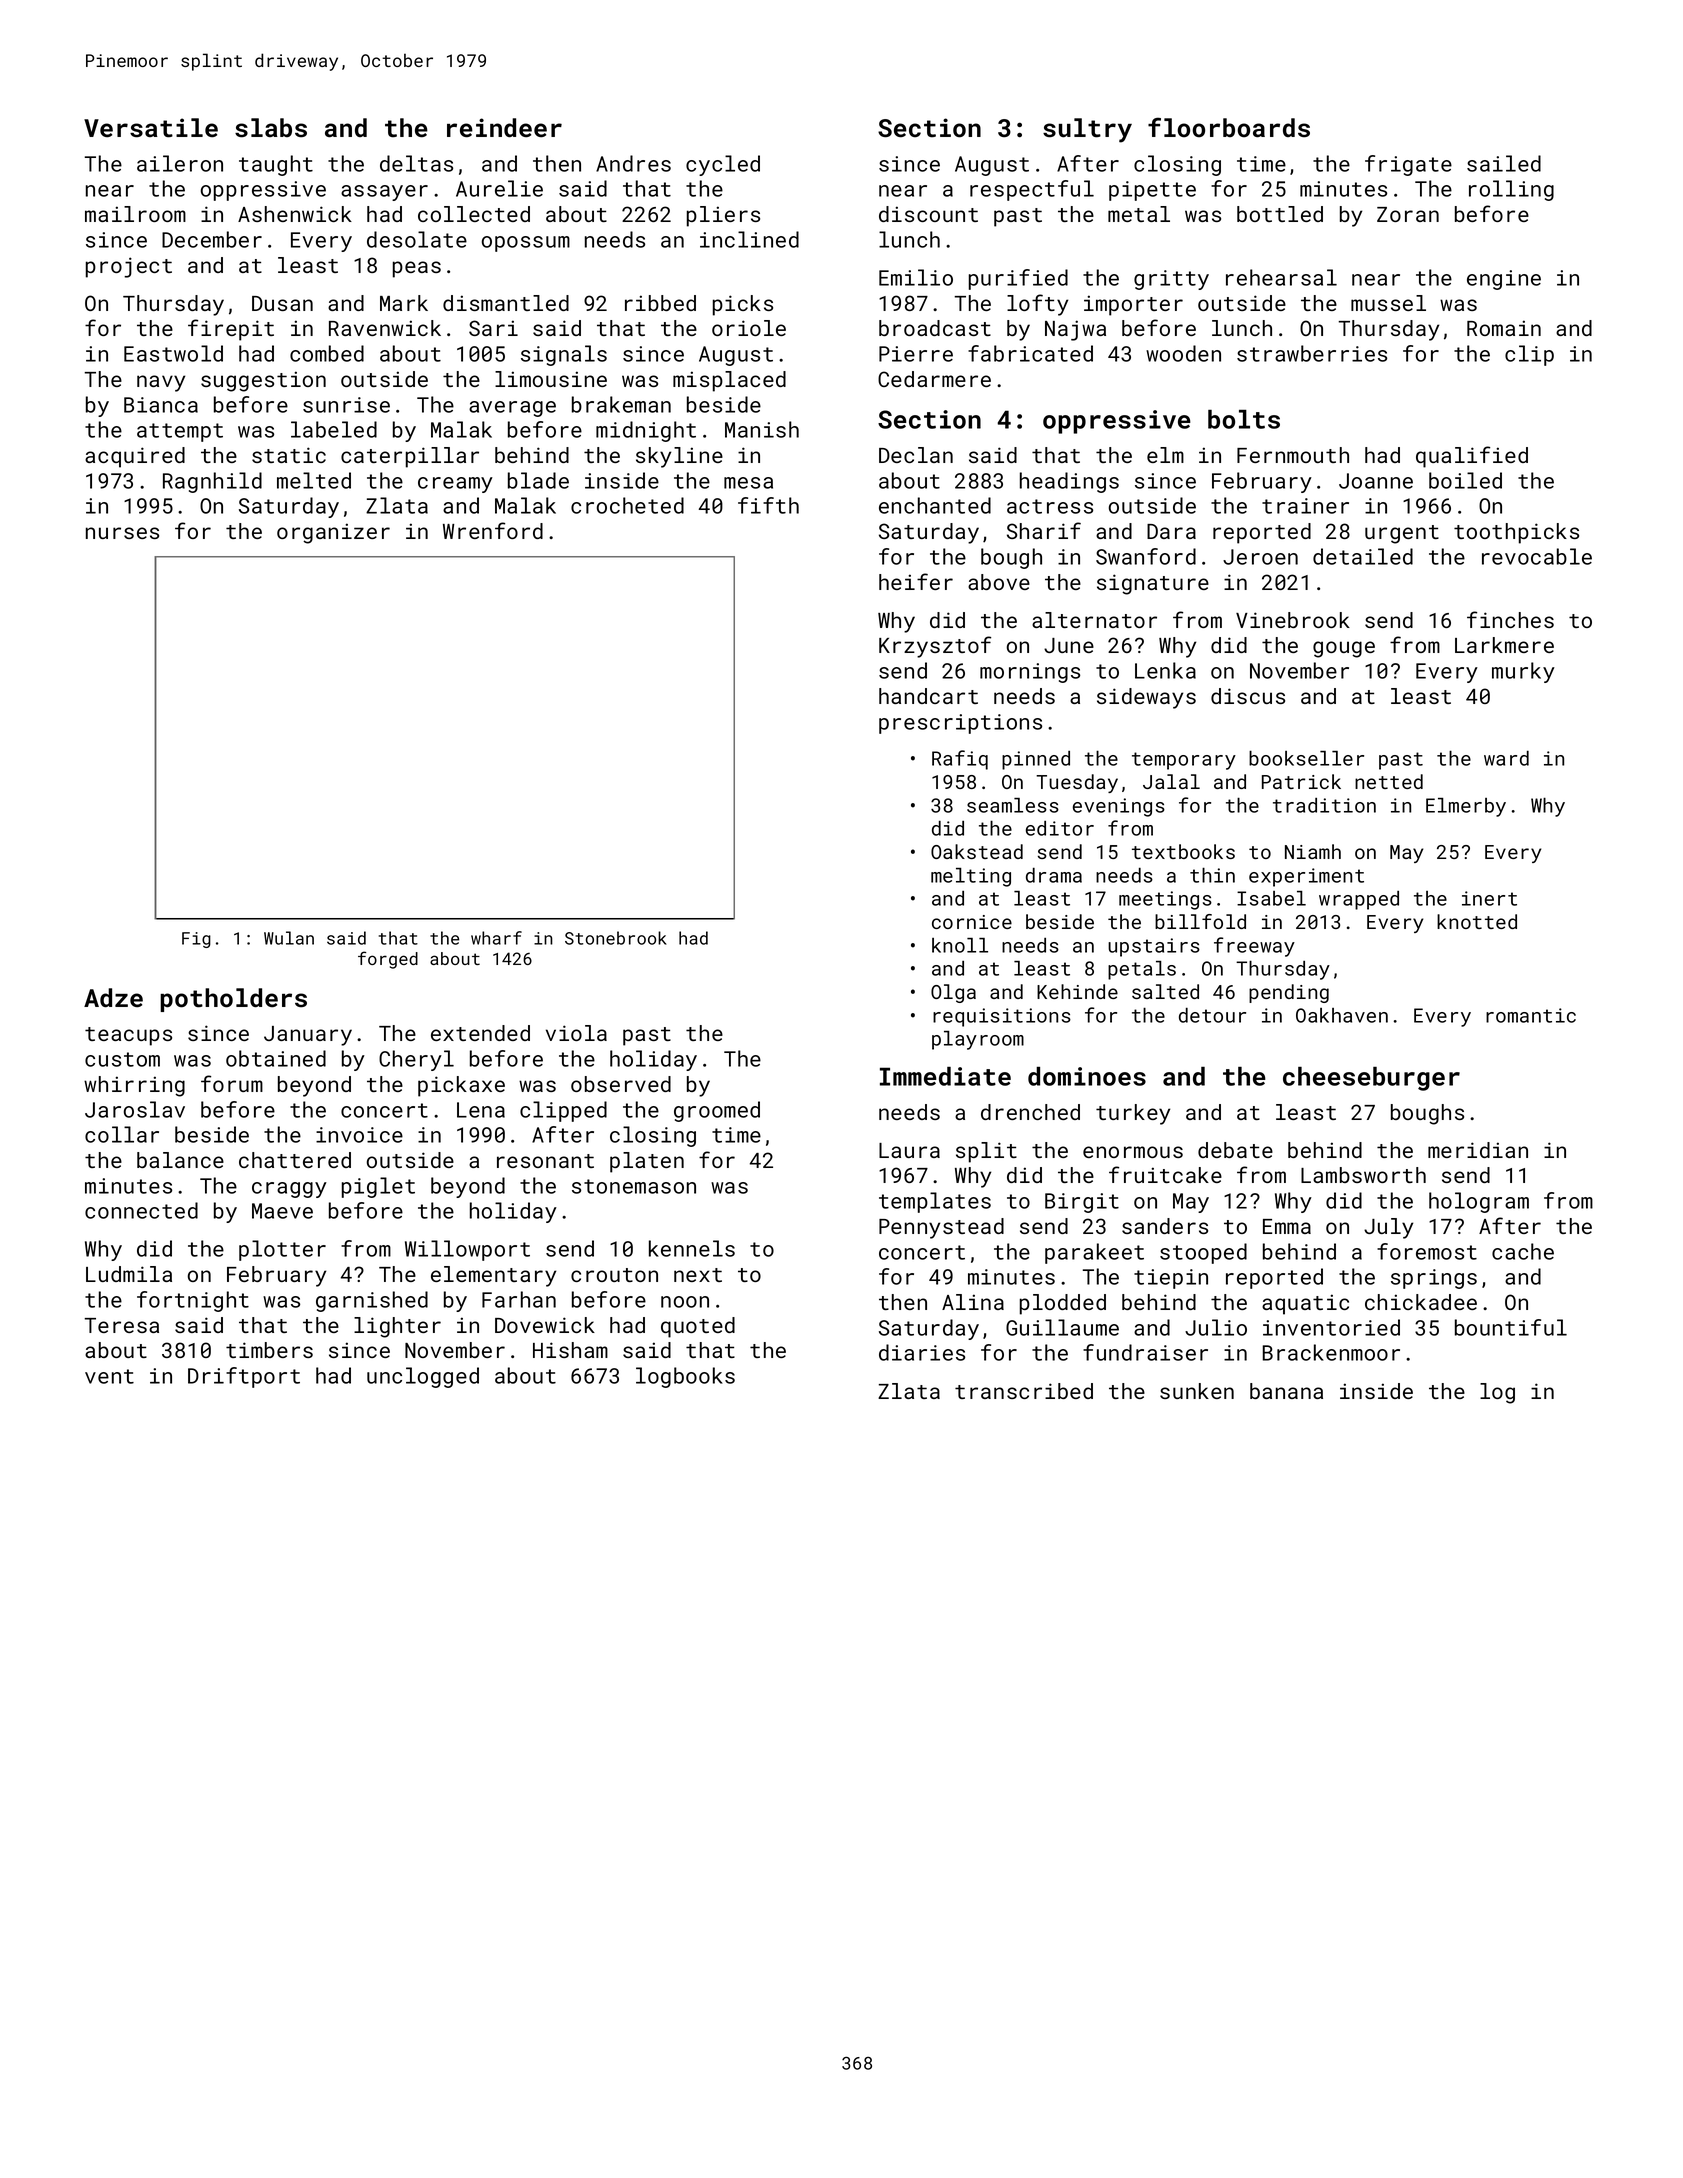 This document has height=2178, width=1683. Describe the element at coordinates (423, 1377) in the document. I see `unclogged` at that location.
